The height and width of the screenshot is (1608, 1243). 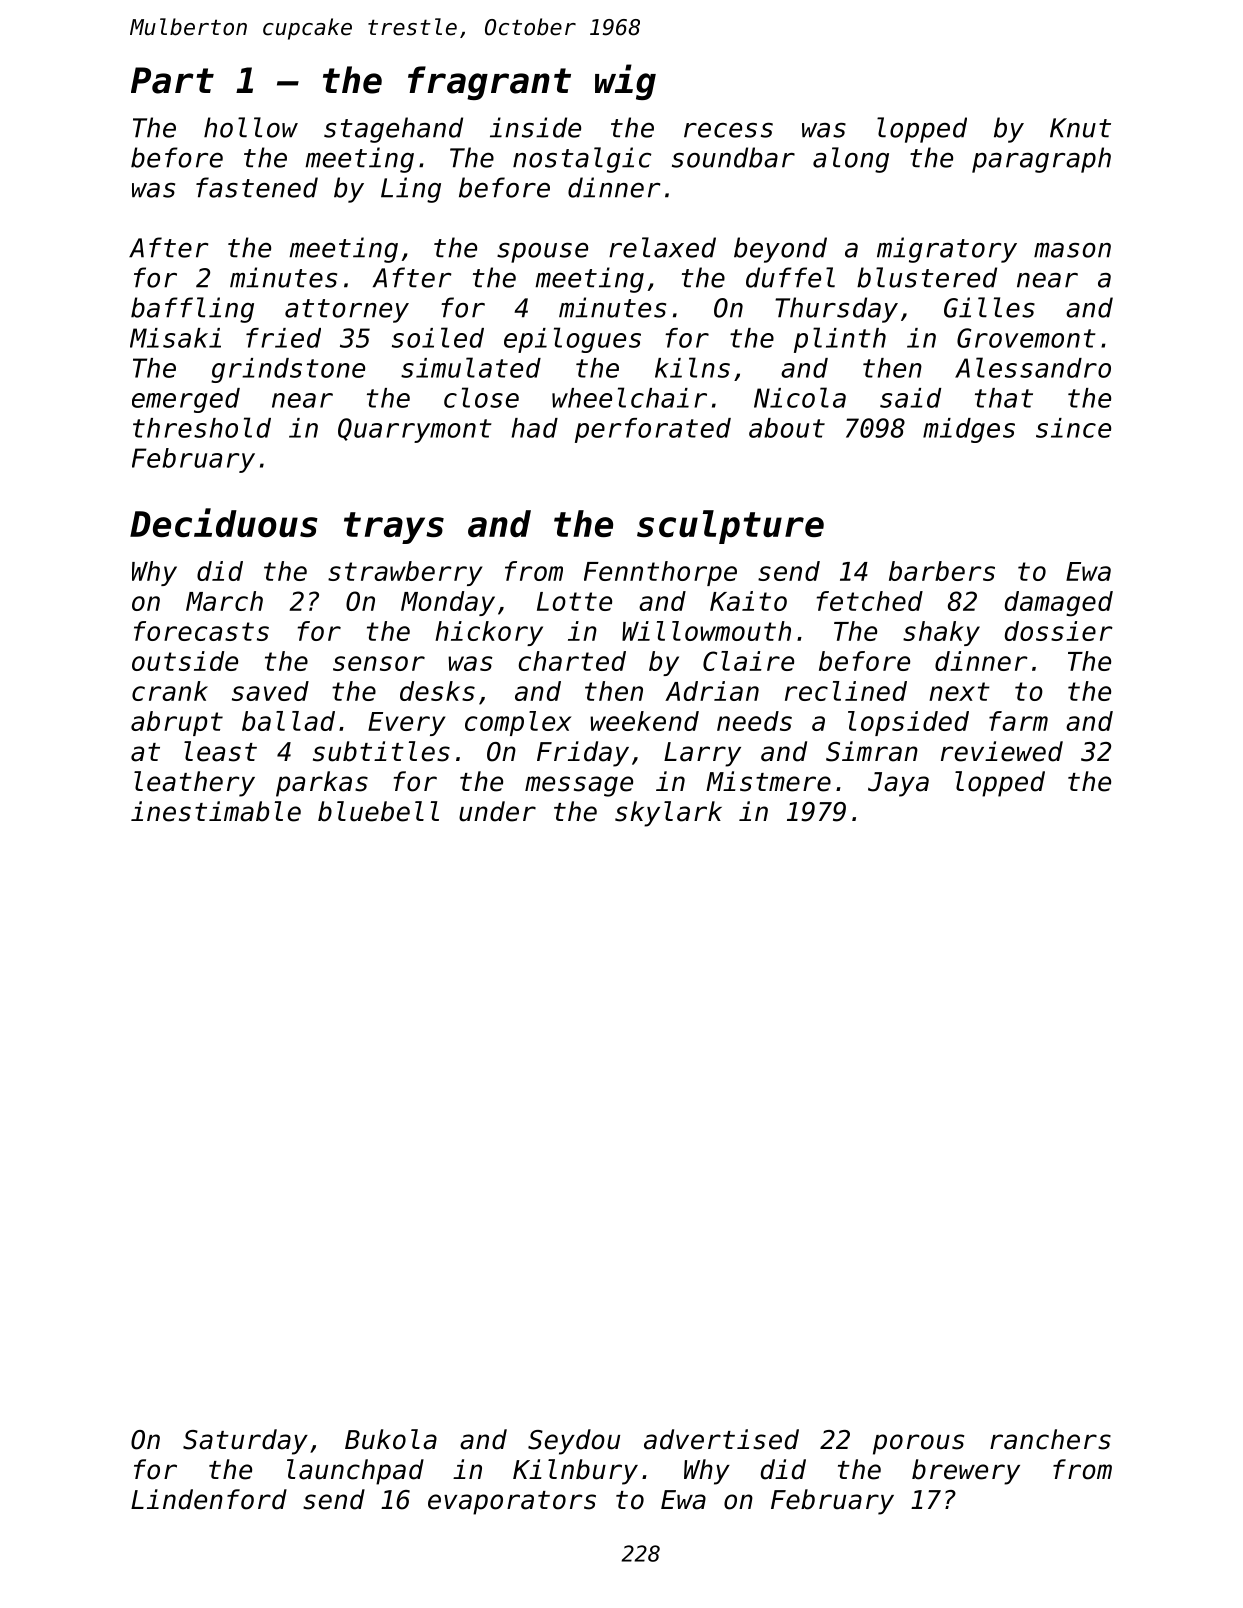 What do you see at coordinates (582, 160) in the screenshot?
I see `nostalgic` at bounding box center [582, 160].
